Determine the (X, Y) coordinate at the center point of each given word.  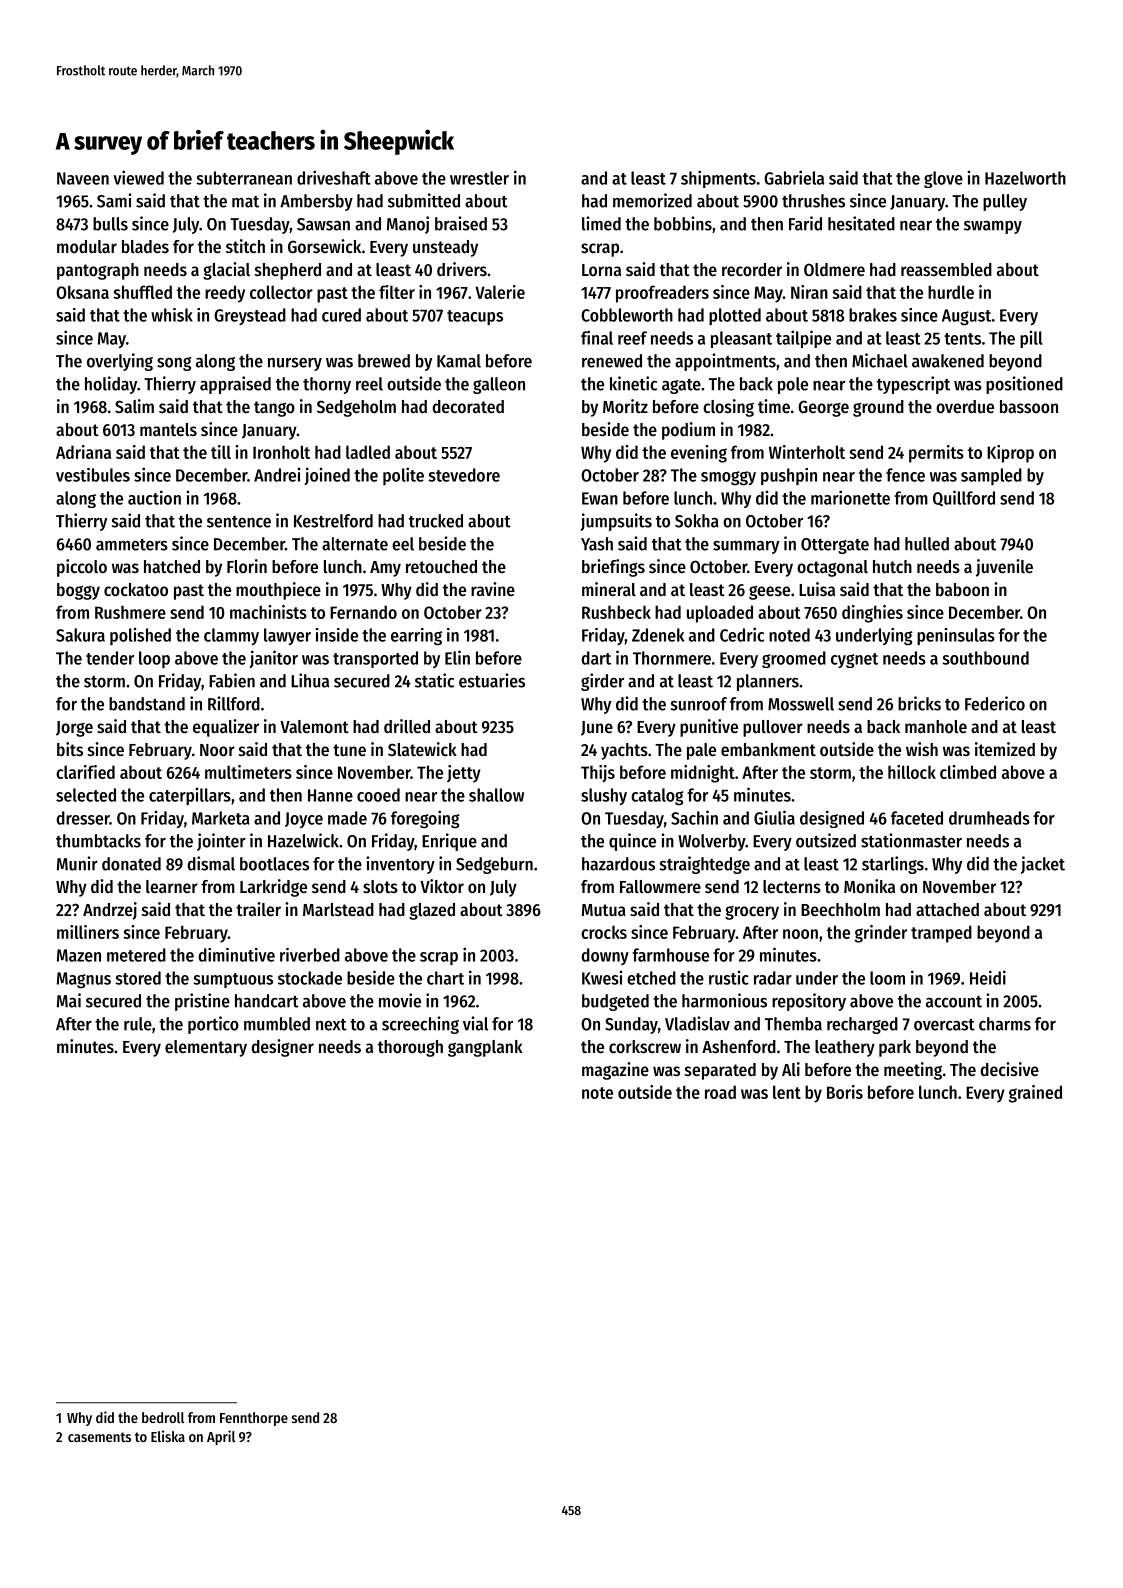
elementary (206, 1048)
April (221, 1437)
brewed (384, 361)
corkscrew (645, 1046)
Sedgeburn (494, 865)
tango (274, 409)
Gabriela (794, 177)
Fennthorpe (254, 1419)
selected (86, 795)
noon (800, 934)
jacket (1043, 865)
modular (87, 246)
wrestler (479, 178)
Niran (809, 292)
